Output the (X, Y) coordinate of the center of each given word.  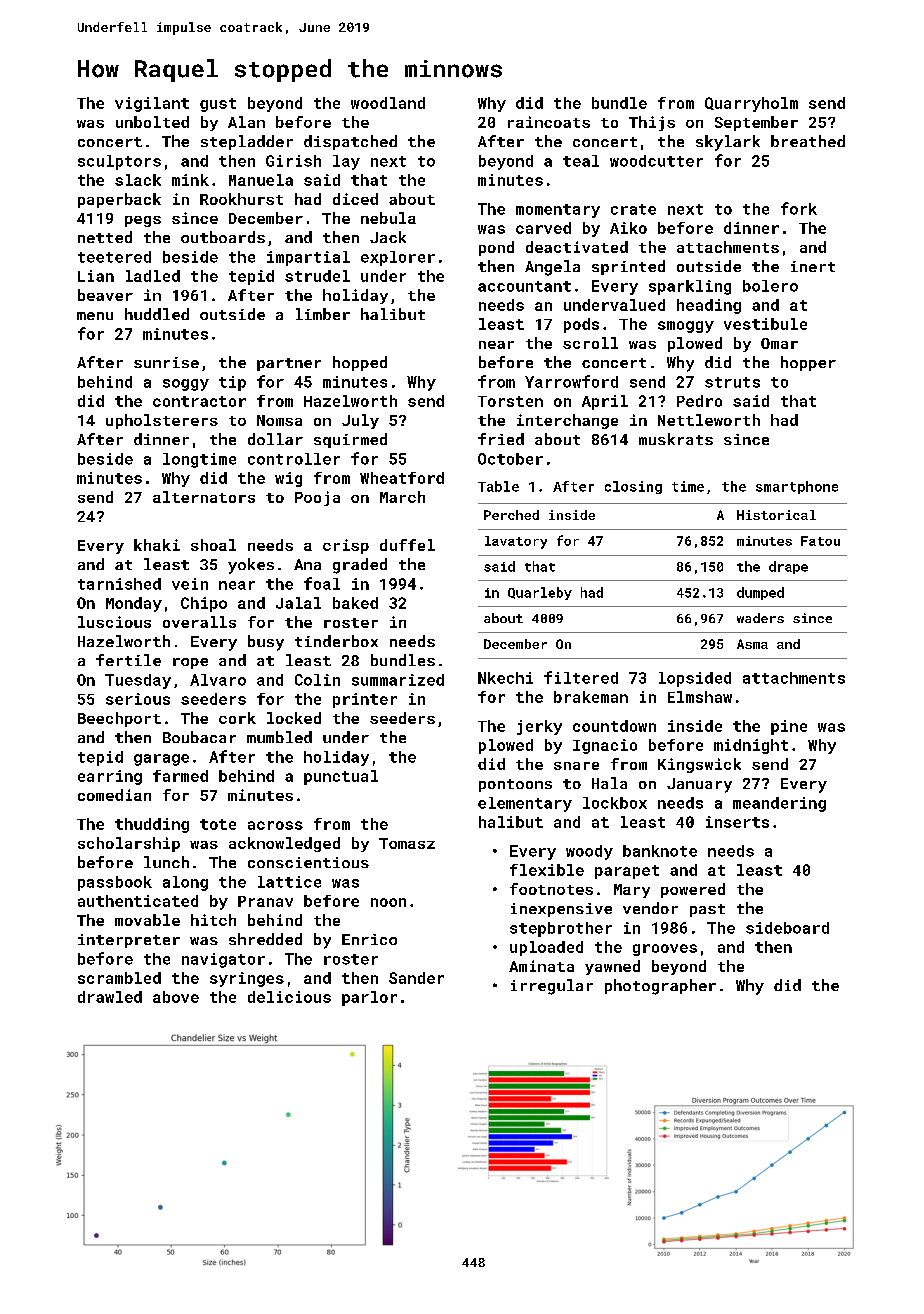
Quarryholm (751, 104)
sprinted (628, 267)
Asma (752, 644)
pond (496, 248)
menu (95, 316)
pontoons (515, 785)
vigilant (152, 104)
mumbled (279, 737)
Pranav (265, 901)
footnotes (551, 889)
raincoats (549, 122)
